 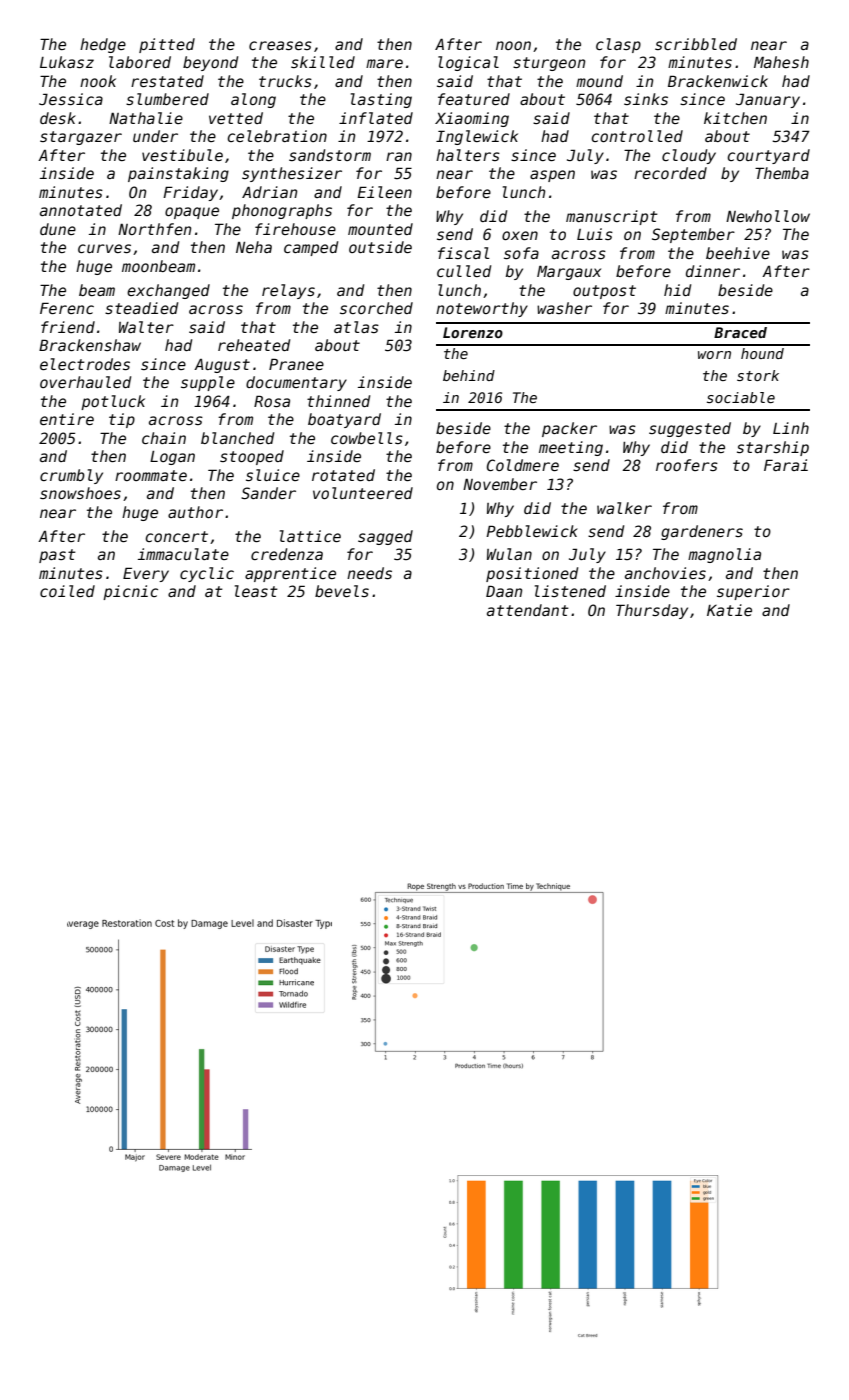 I want to click on Katie, so click(x=729, y=610).
